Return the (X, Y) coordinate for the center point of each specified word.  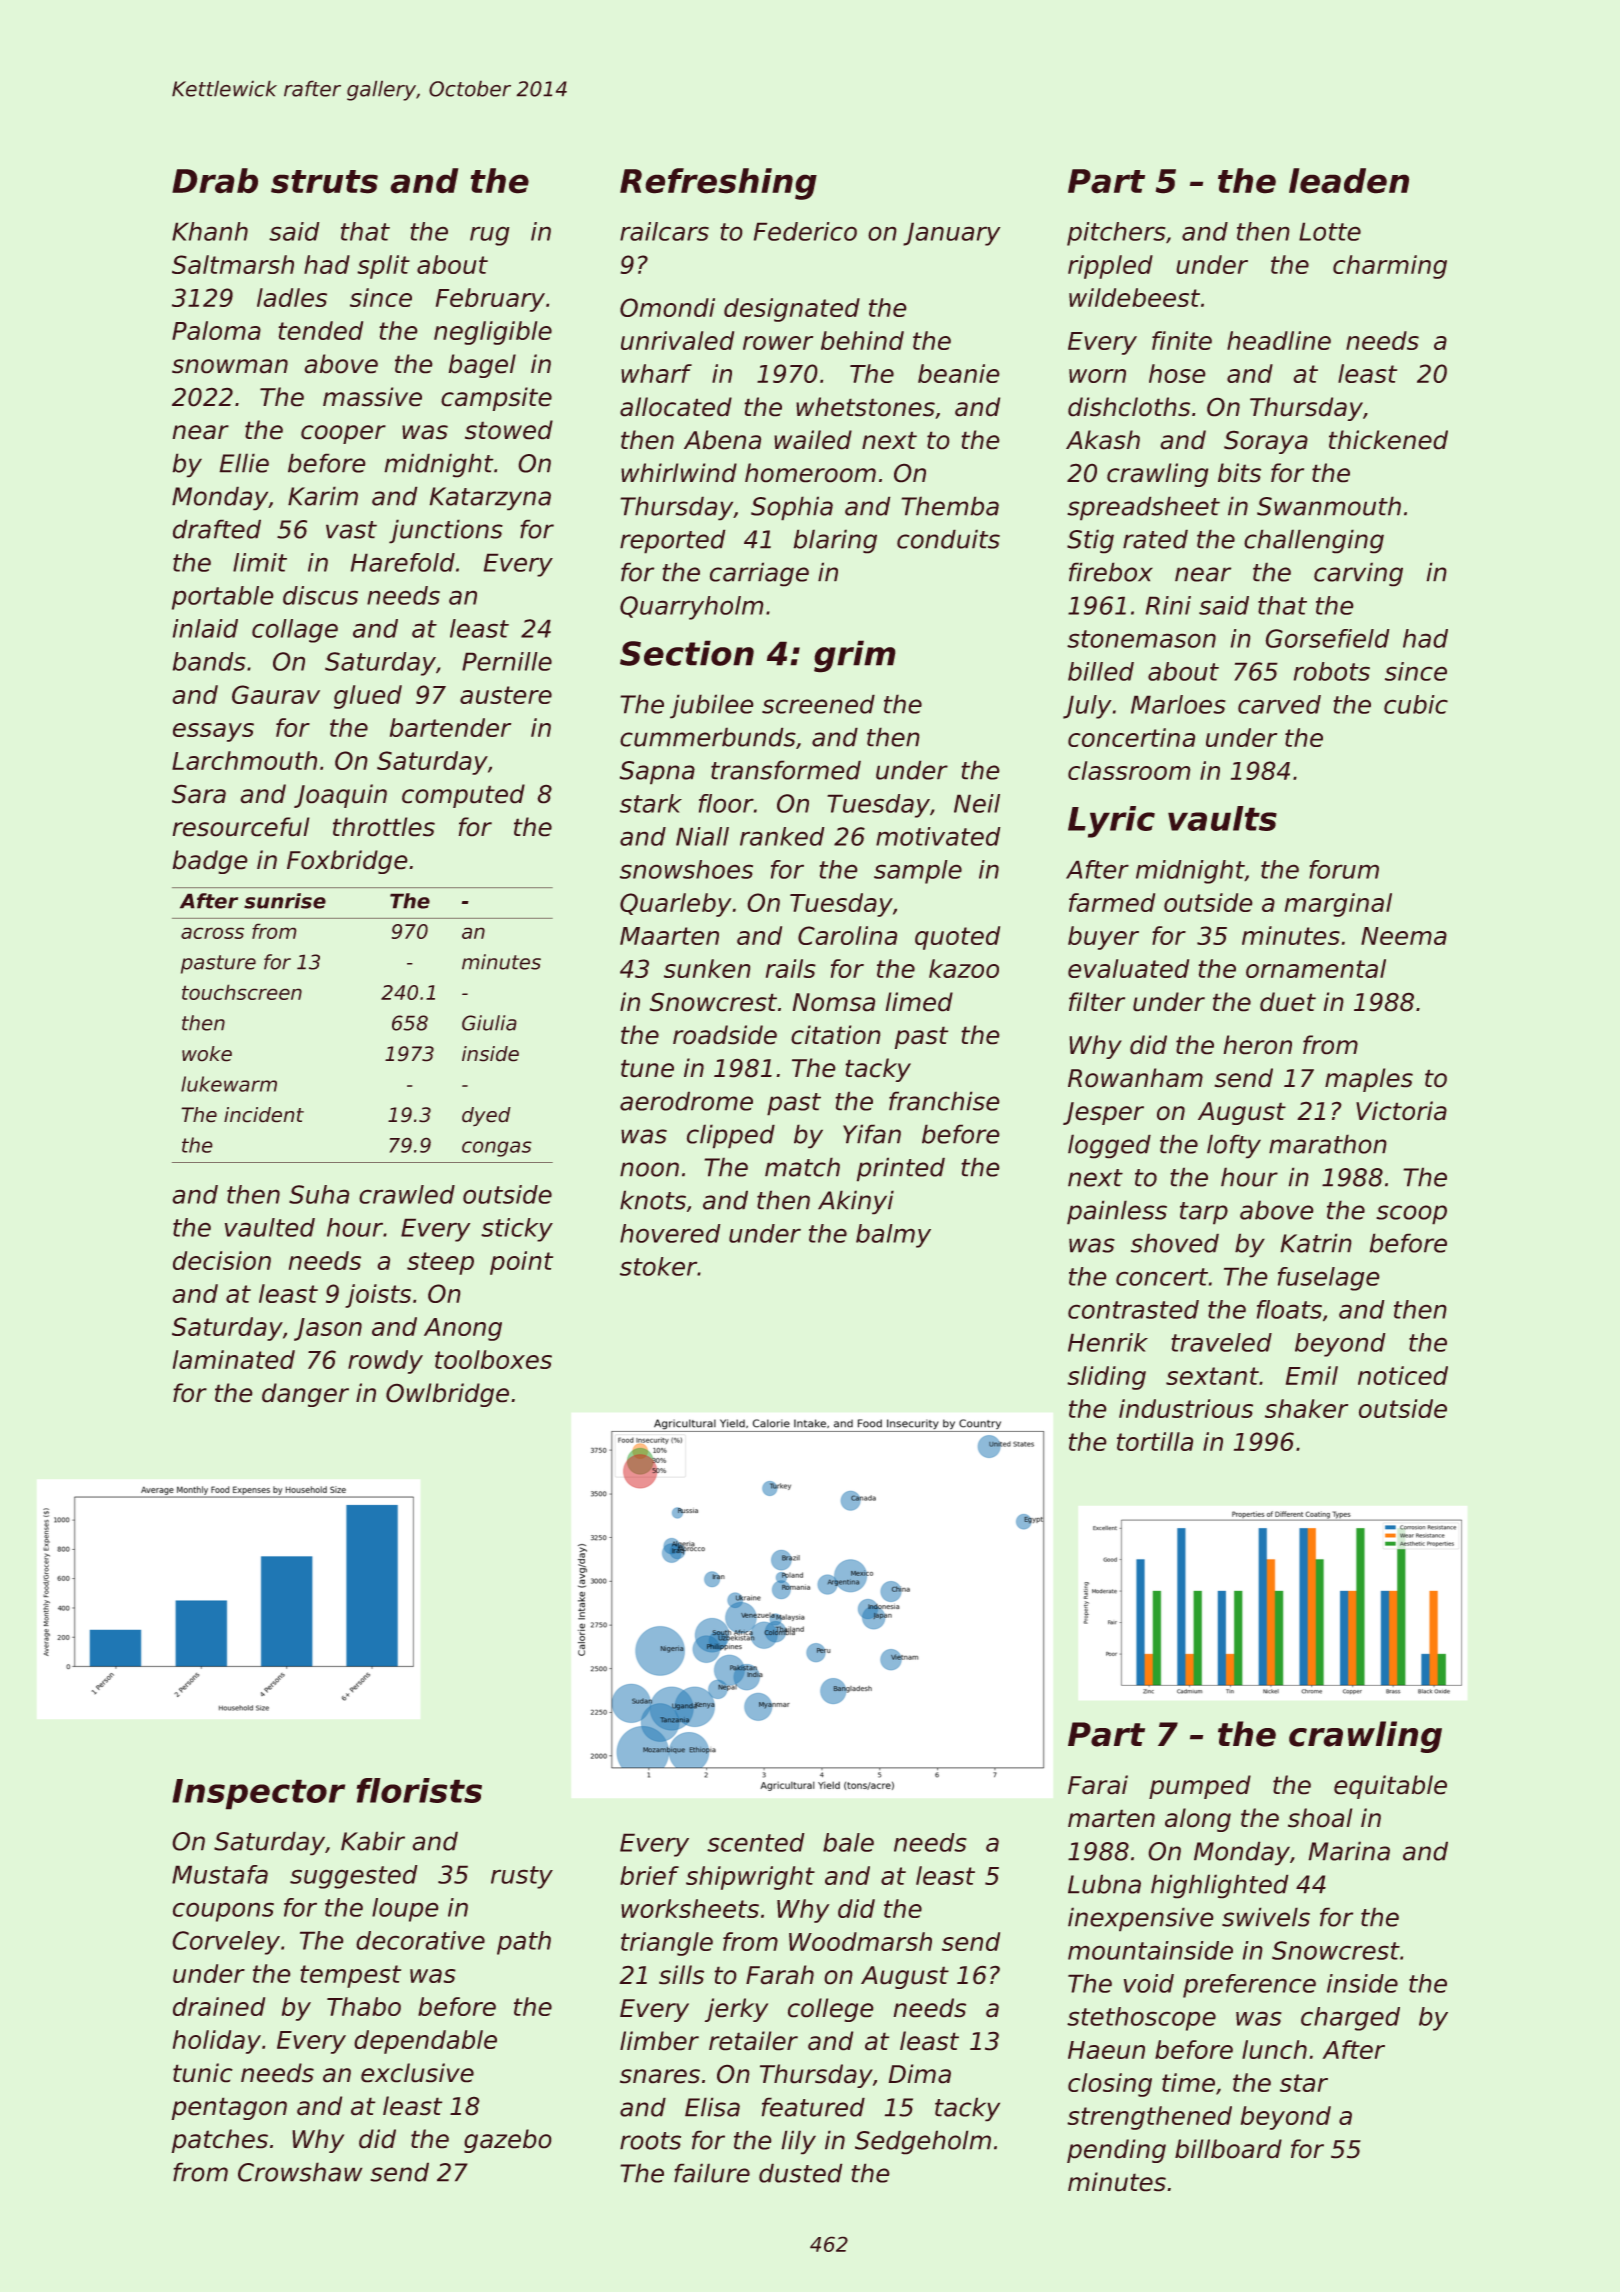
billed (1101, 671)
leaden (1349, 180)
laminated (234, 1359)
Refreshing (718, 184)
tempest (350, 1976)
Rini (1168, 605)
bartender (450, 727)
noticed (1403, 1375)
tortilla (1155, 1441)
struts (324, 181)
